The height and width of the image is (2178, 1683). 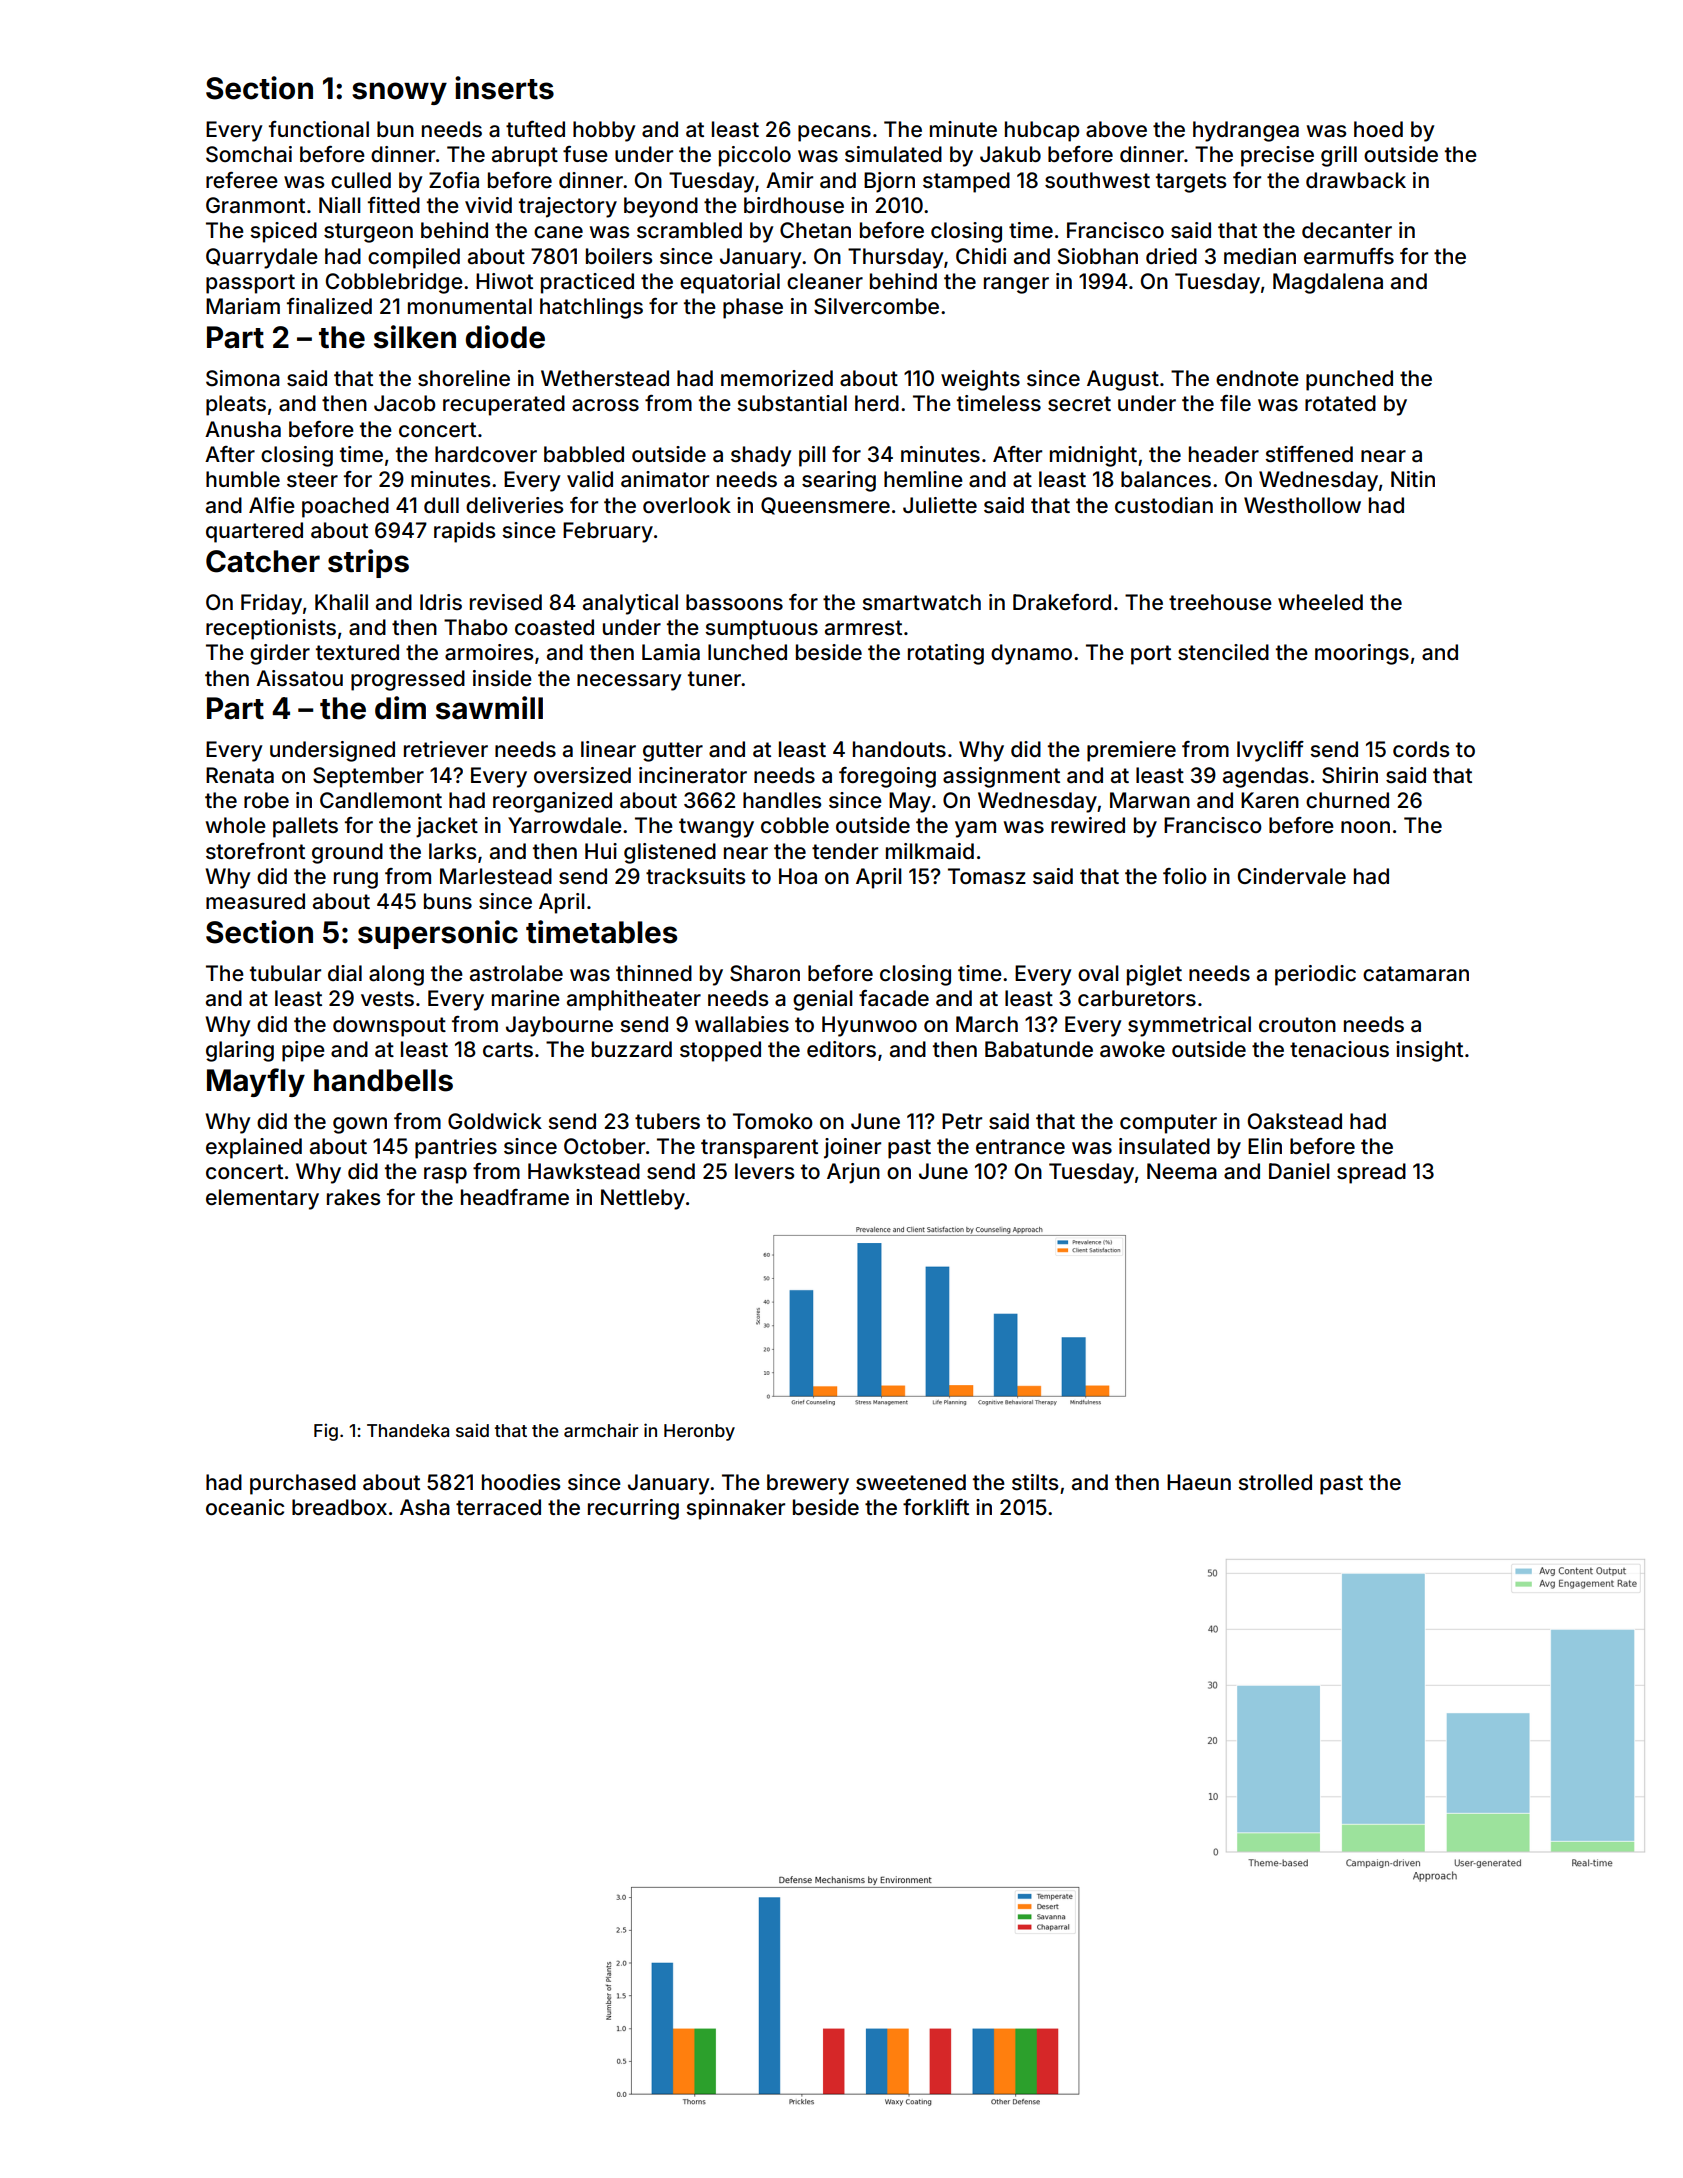 What do you see at coordinates (1421, 749) in the image?
I see `cords` at bounding box center [1421, 749].
